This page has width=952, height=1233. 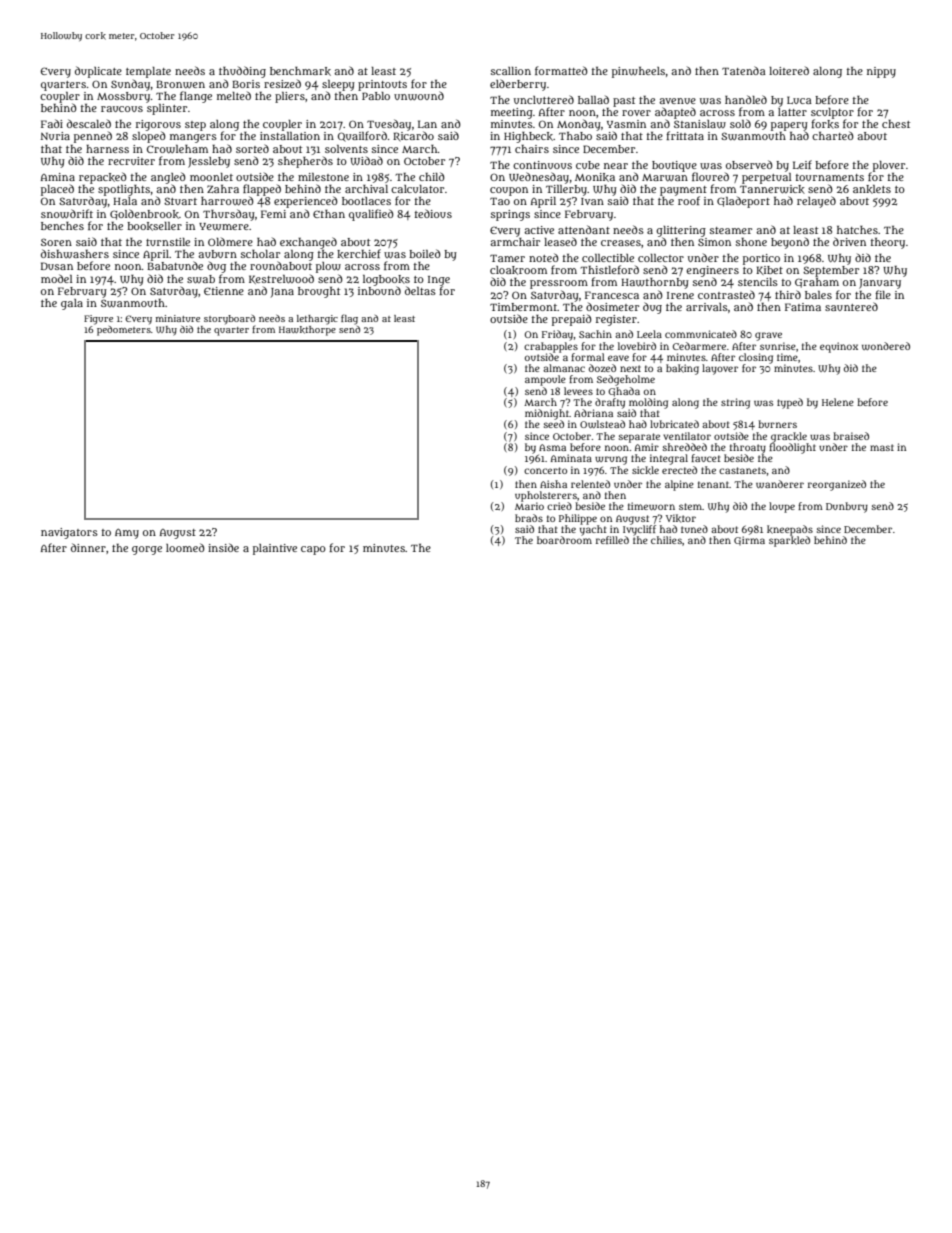 What do you see at coordinates (690, 506) in the page?
I see `stem` at bounding box center [690, 506].
